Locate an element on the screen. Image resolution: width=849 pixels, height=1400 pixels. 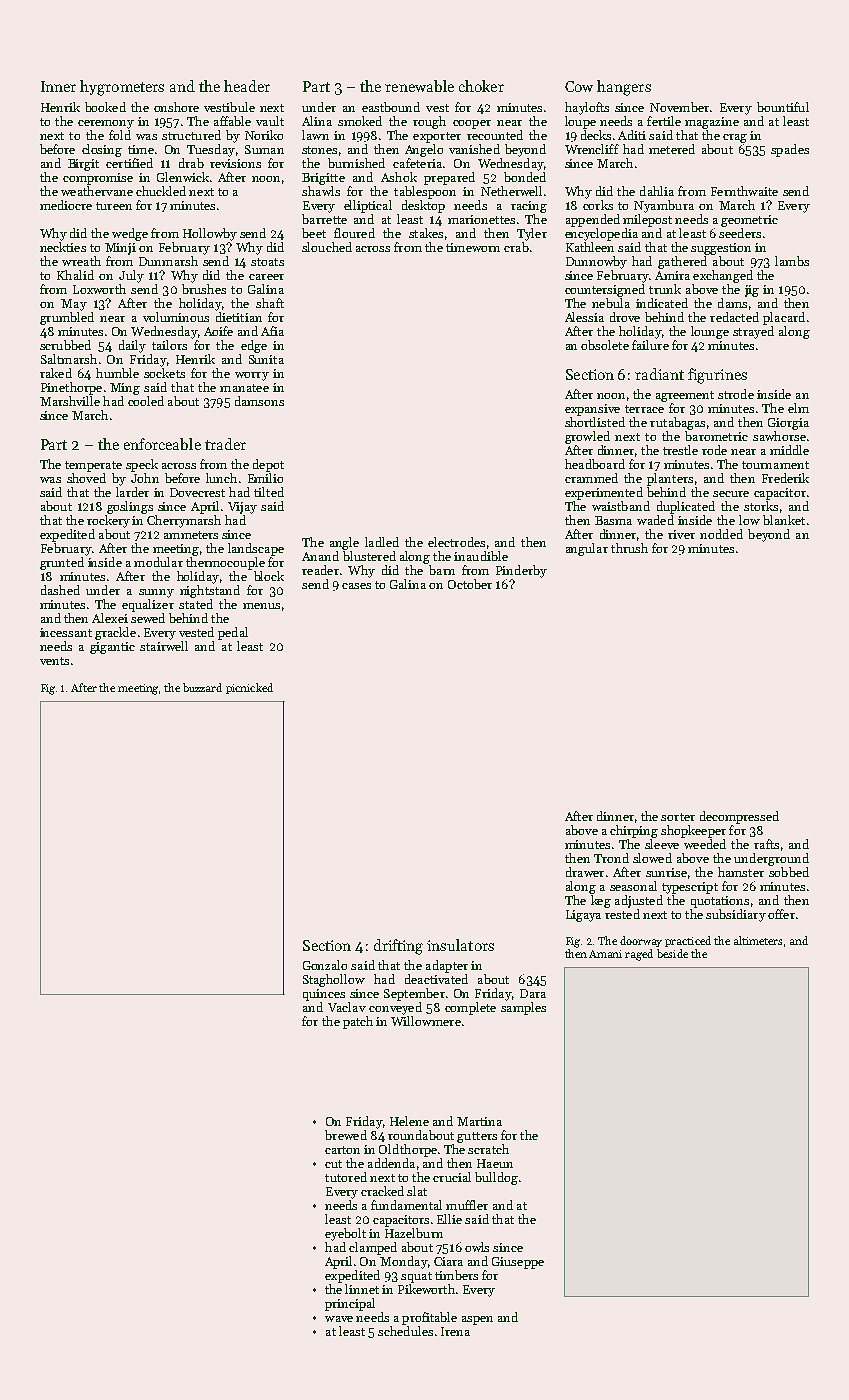
vents is located at coordinates (54, 661).
